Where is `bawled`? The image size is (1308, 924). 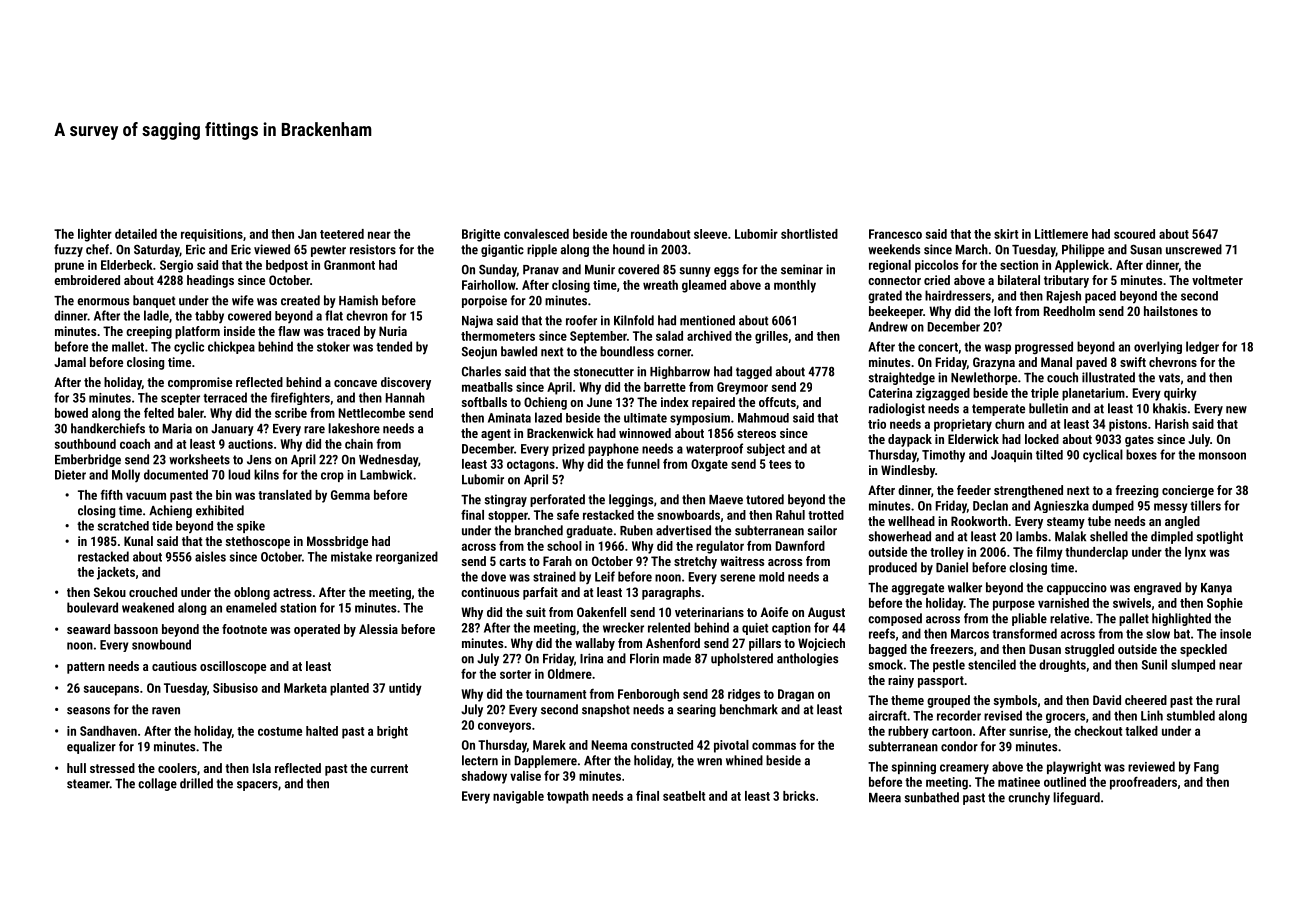
bawled is located at coordinates (519, 351).
